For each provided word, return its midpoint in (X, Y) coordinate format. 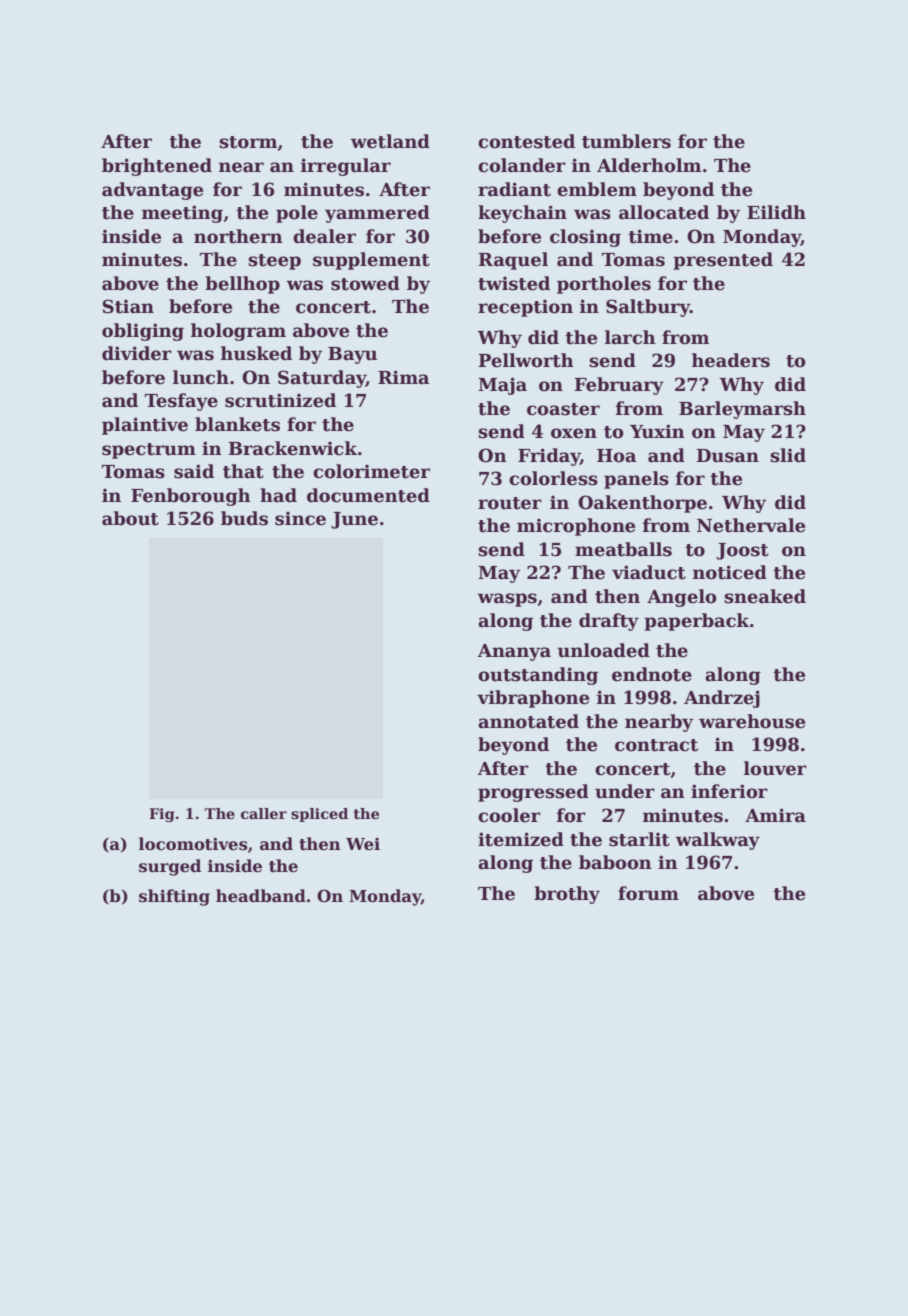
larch (630, 337)
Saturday (322, 379)
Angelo (682, 598)
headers (731, 360)
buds (244, 518)
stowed (365, 283)
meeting (182, 214)
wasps (507, 600)
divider (137, 353)
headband (261, 896)
